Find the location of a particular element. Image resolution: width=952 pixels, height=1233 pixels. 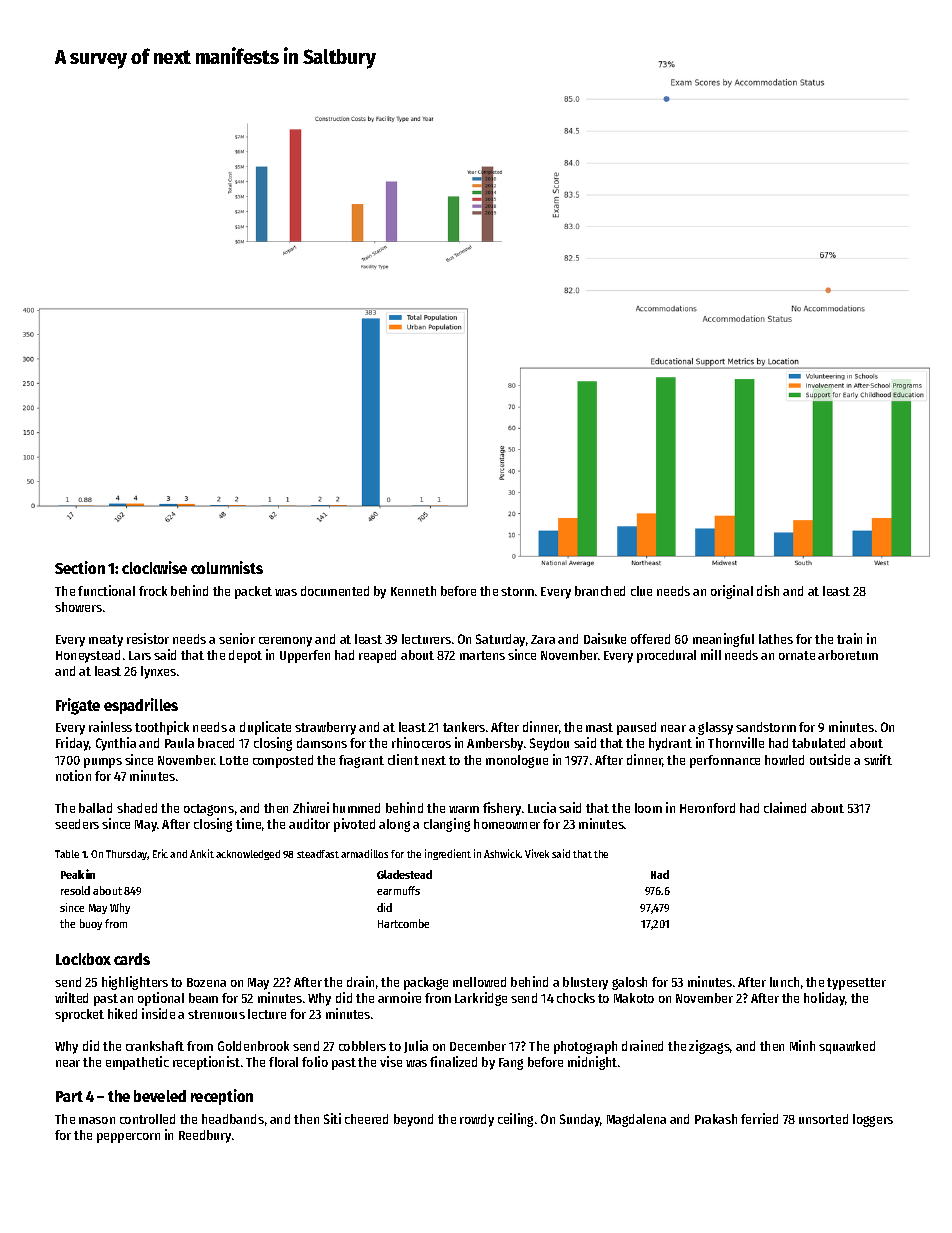

martens is located at coordinates (482, 655).
